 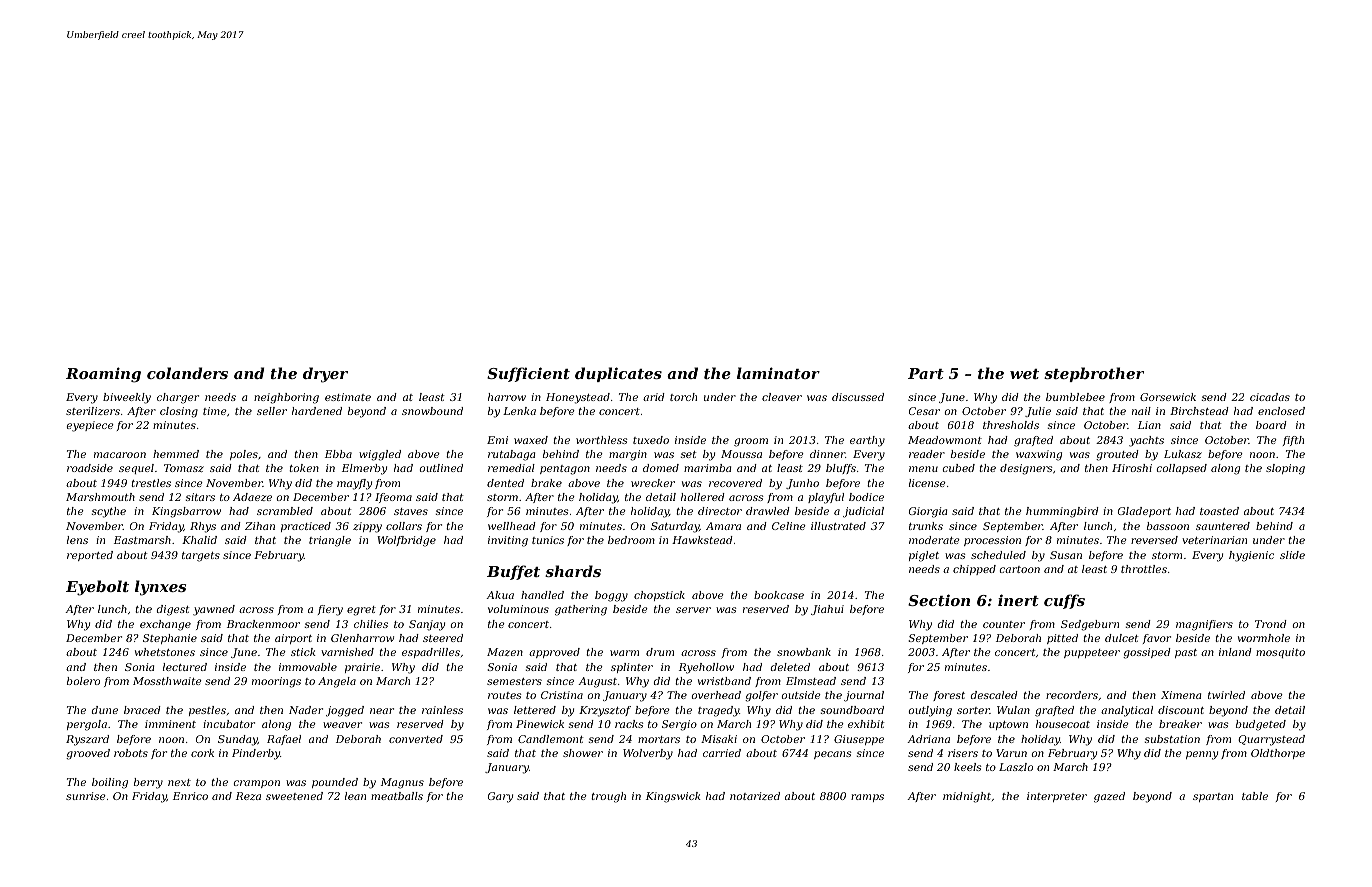 What do you see at coordinates (778, 373) in the screenshot?
I see `laminator` at bounding box center [778, 373].
